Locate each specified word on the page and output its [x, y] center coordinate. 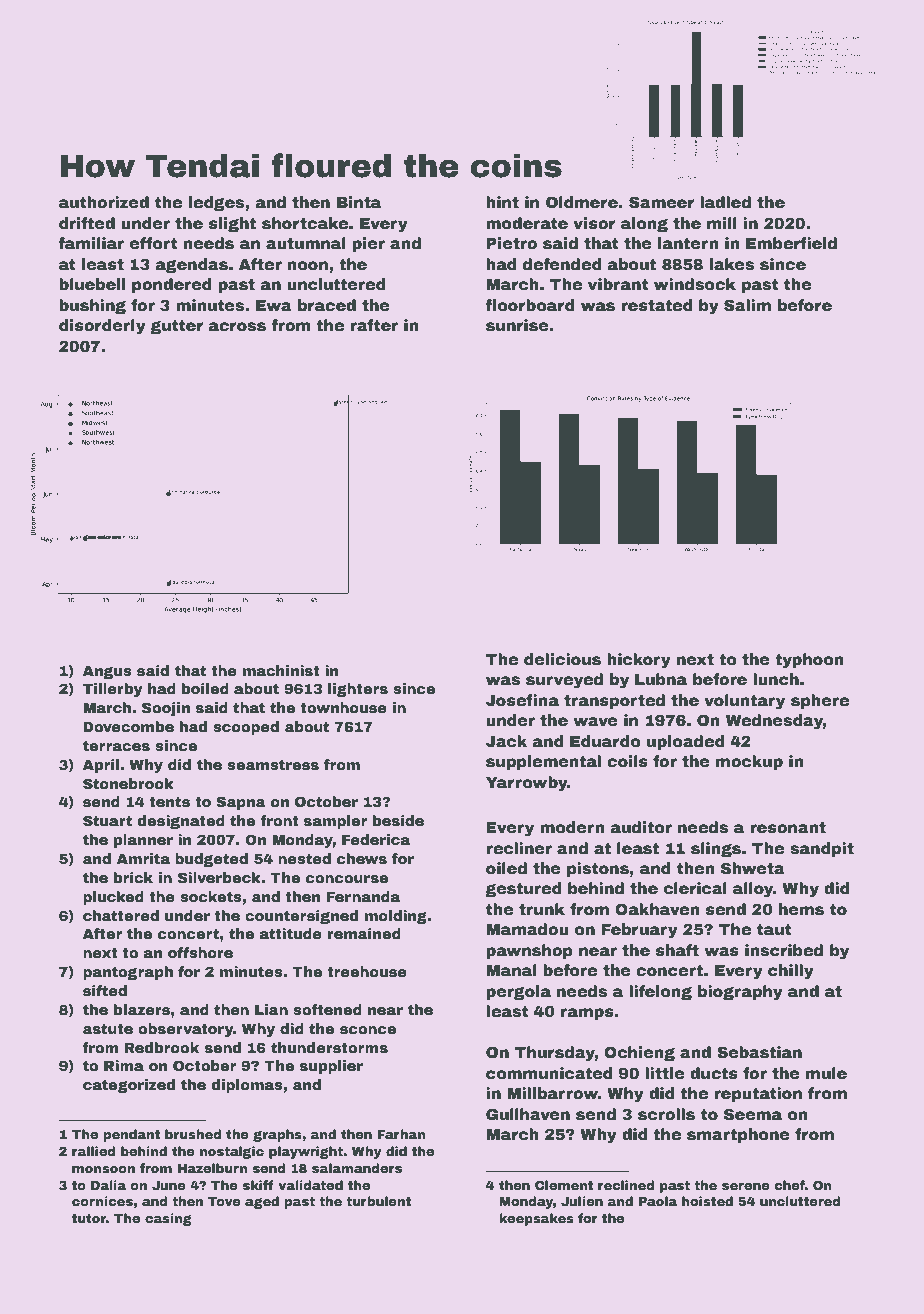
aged [262, 1202]
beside [398, 820]
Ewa [274, 306]
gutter [177, 327]
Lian [271, 1009]
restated [657, 305]
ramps [587, 1014]
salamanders [357, 1168]
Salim [747, 305]
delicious [562, 659]
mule [826, 1073]
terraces [116, 746]
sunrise [517, 325]
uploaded [686, 742]
